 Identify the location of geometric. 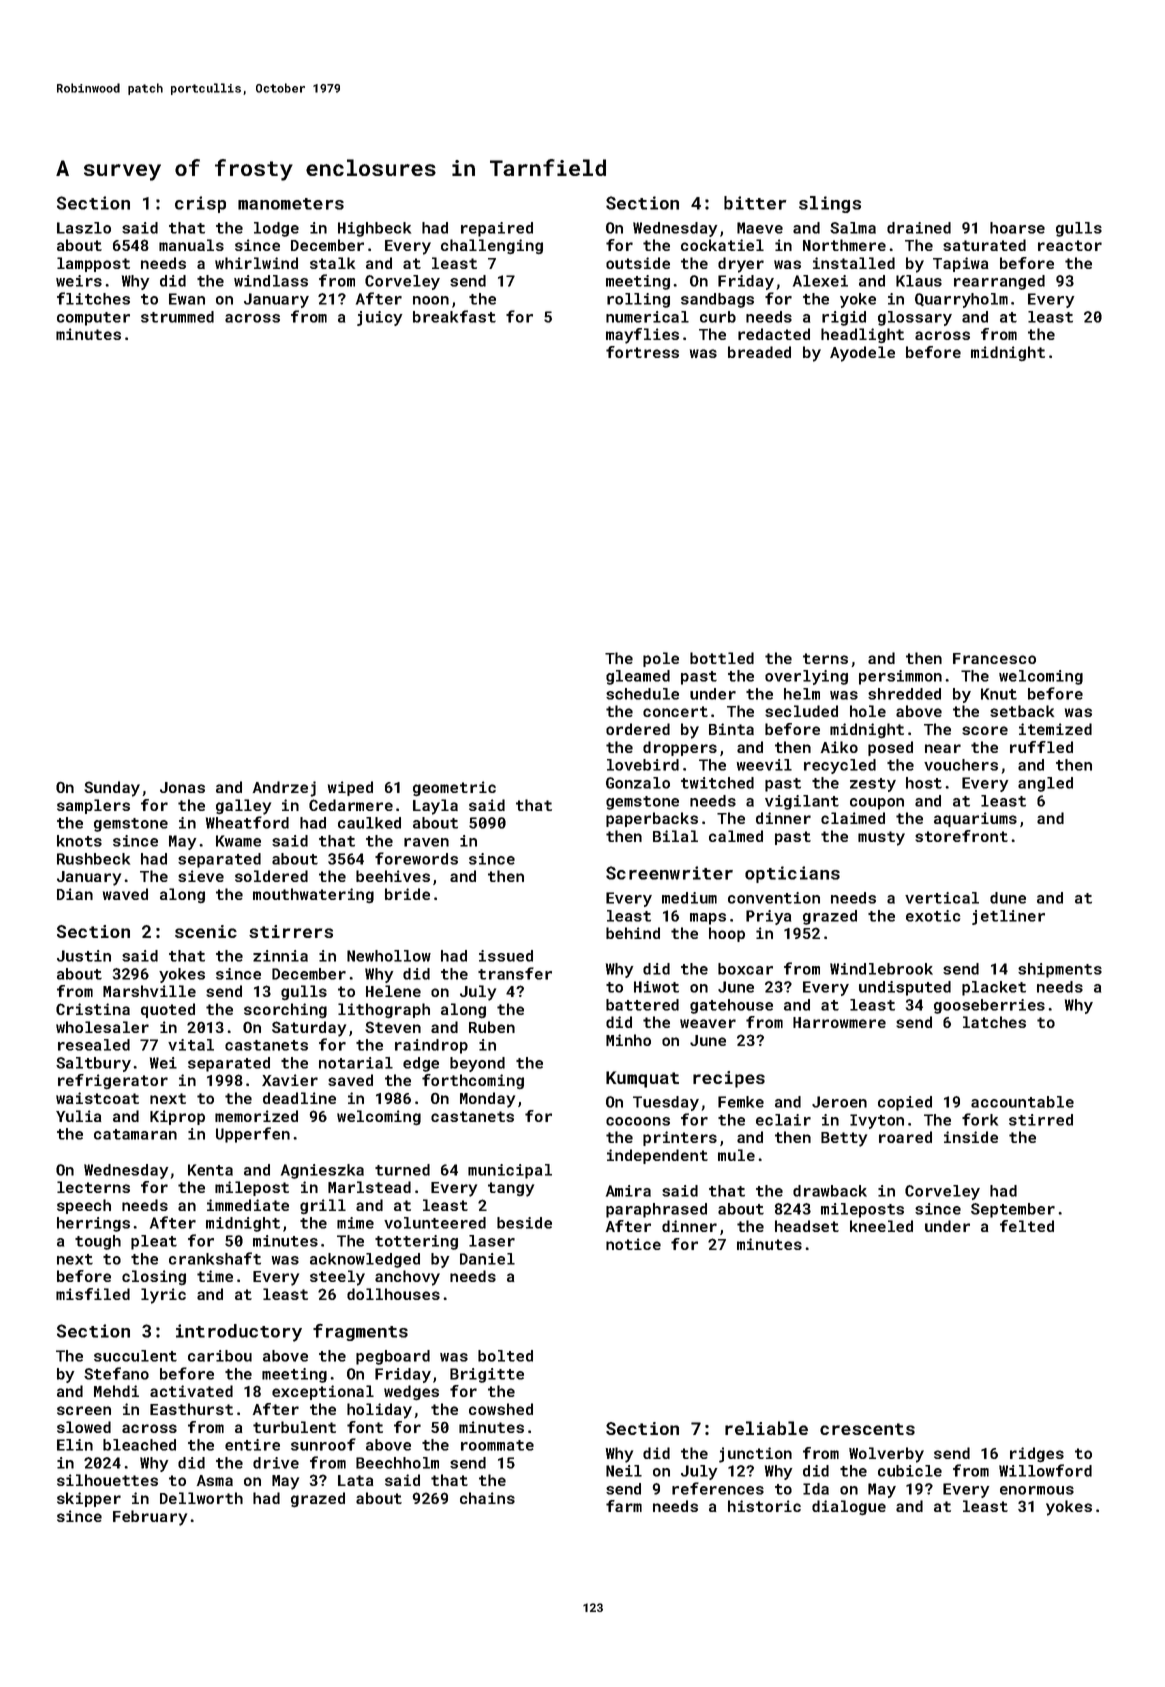
(454, 788).
